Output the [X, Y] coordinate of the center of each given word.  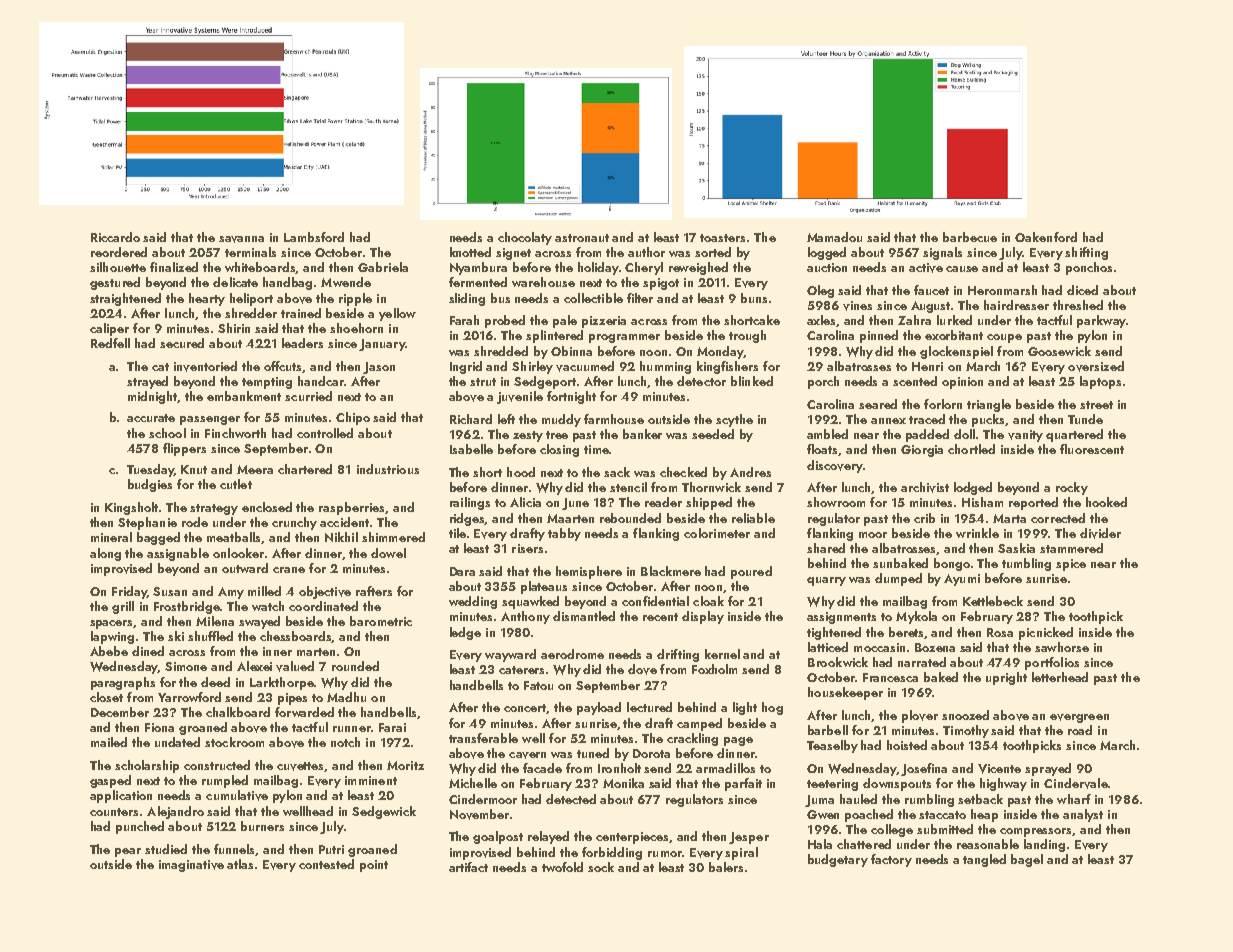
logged [827, 253]
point [374, 866]
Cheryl [644, 268]
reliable [753, 518]
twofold [562, 867]
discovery [835, 466]
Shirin [234, 328]
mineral [111, 537]
